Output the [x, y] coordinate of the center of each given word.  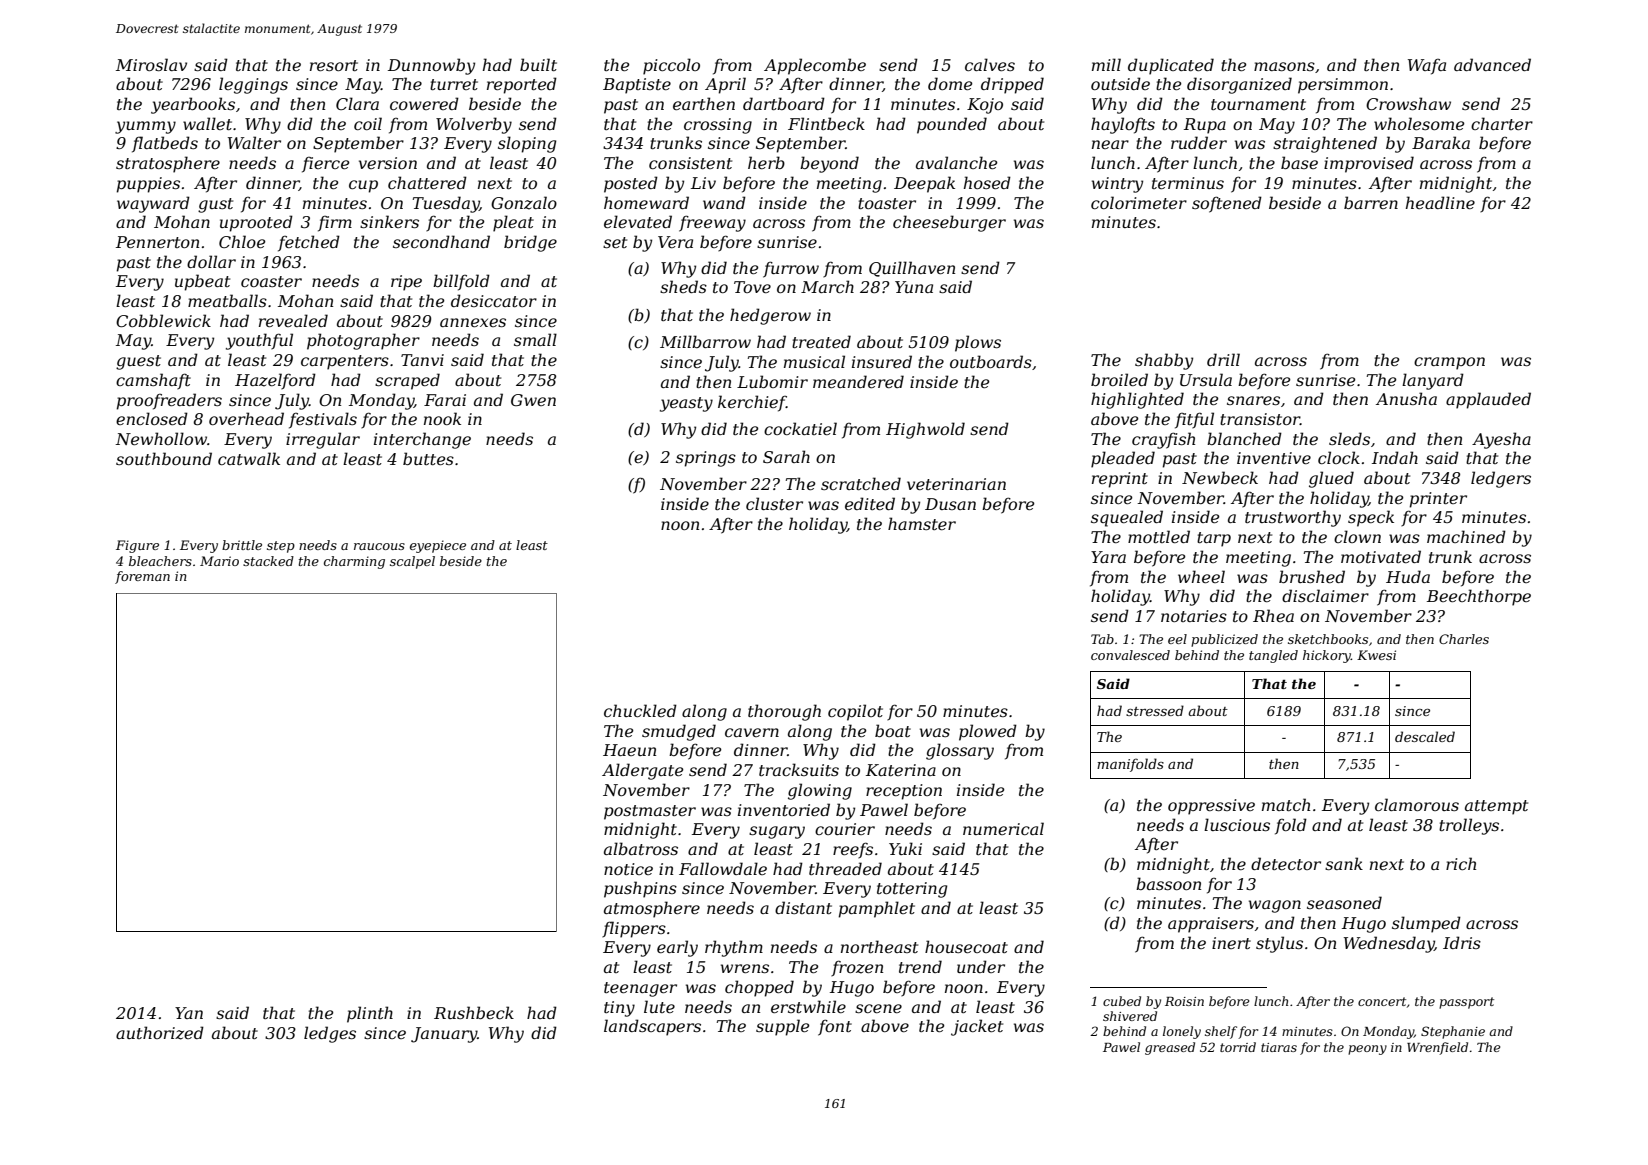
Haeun [629, 750]
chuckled [640, 710]
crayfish [1163, 440]
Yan [189, 1013]
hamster [922, 523]
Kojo [985, 106]
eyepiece [438, 546]
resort [334, 65]
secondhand [441, 241]
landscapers [652, 1027]
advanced [1492, 64]
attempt [1496, 807]
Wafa [1427, 67]
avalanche [956, 162]
